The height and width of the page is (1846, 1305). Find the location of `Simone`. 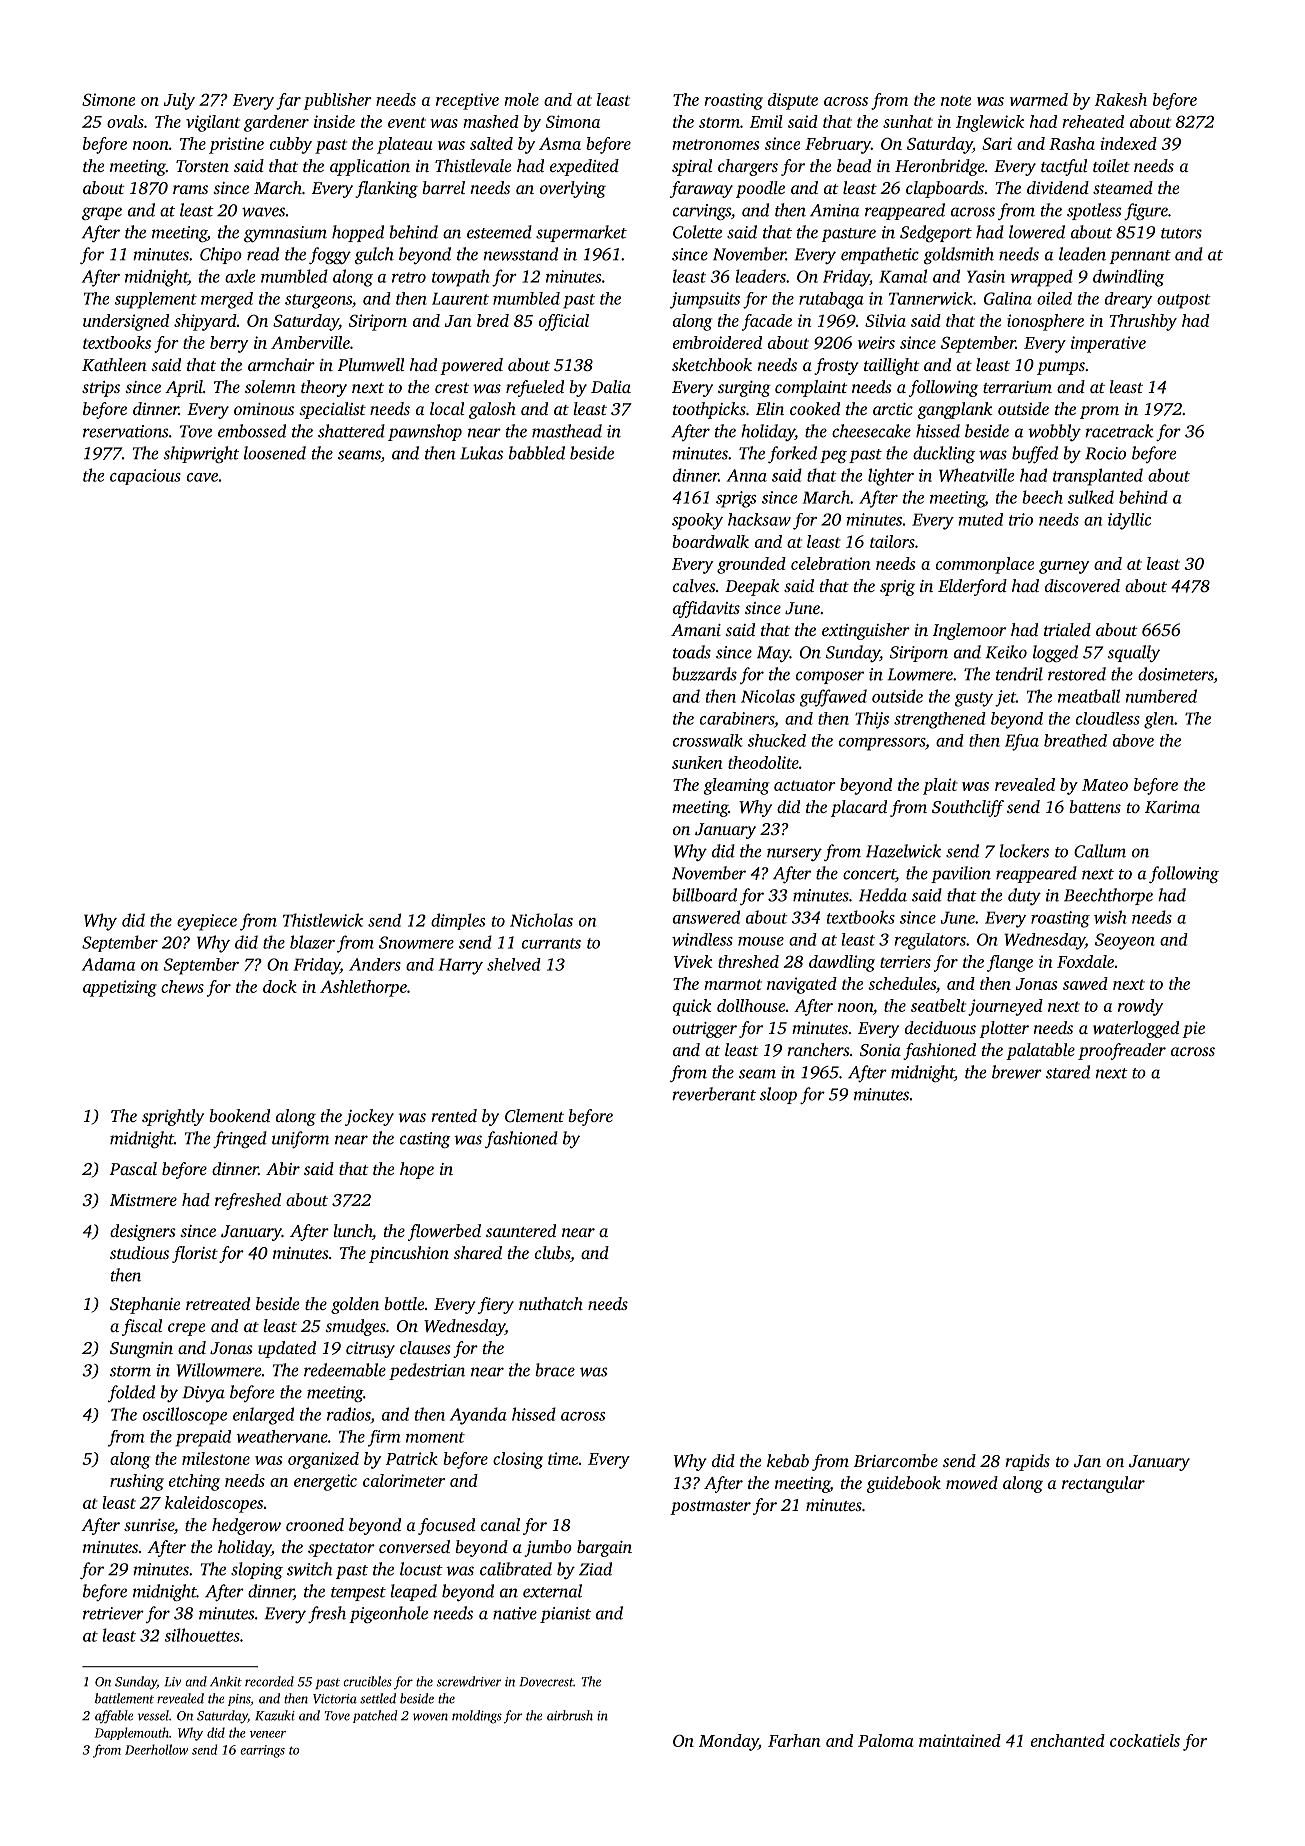

Simone is located at coordinates (108, 99).
